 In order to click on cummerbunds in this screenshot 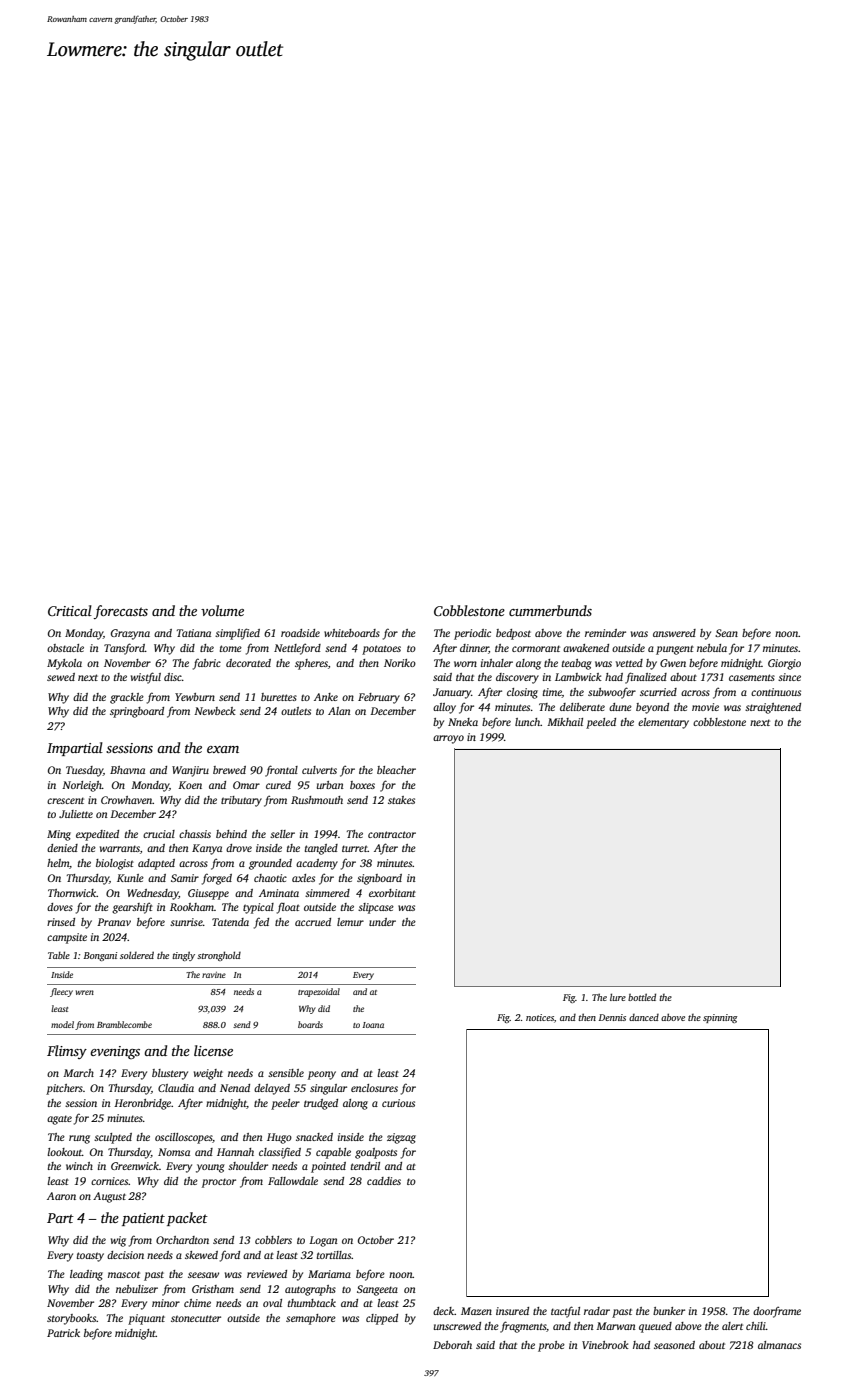, I will do `click(550, 610)`.
